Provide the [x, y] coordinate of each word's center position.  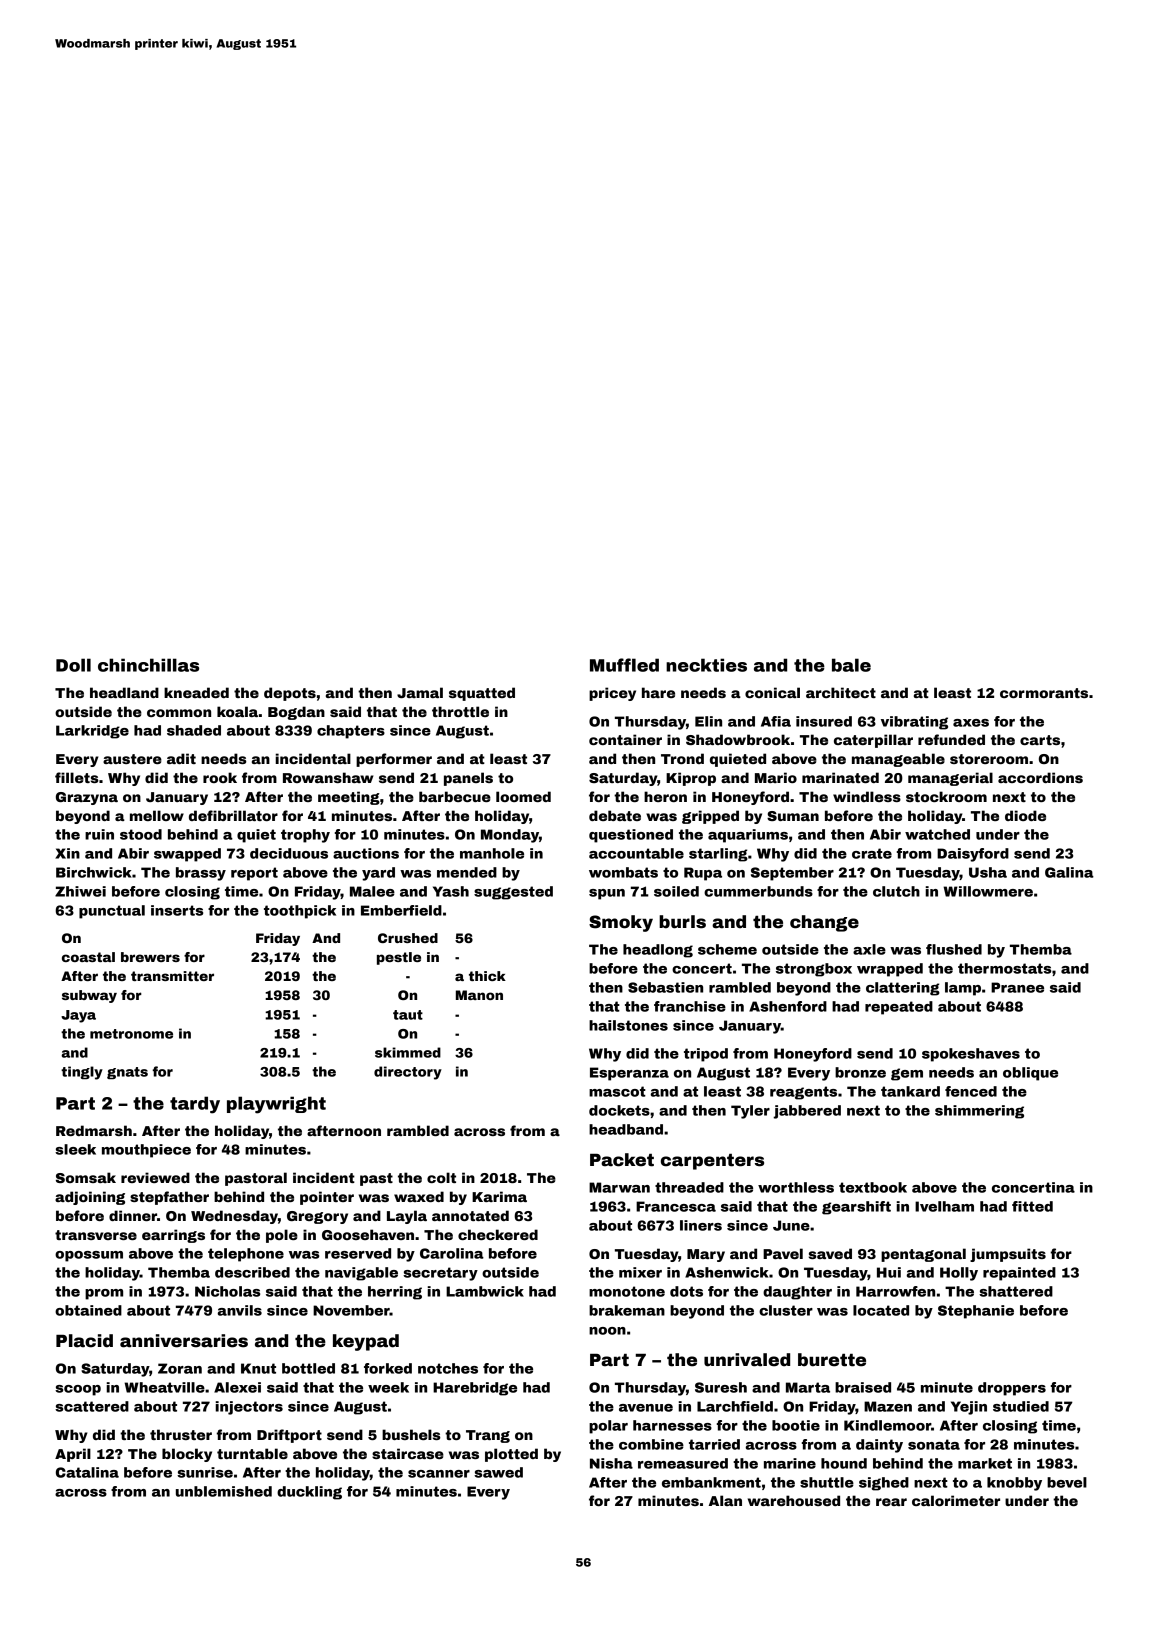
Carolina [452, 1253]
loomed [523, 796]
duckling [309, 1493]
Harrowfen [895, 1291]
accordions [1040, 777]
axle [869, 949]
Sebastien [665, 987]
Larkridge [92, 732]
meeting [349, 798]
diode [1025, 815]
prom [104, 1294]
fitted [1032, 1206]
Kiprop [691, 779]
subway [89, 996]
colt [441, 1177]
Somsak [86, 1177]
